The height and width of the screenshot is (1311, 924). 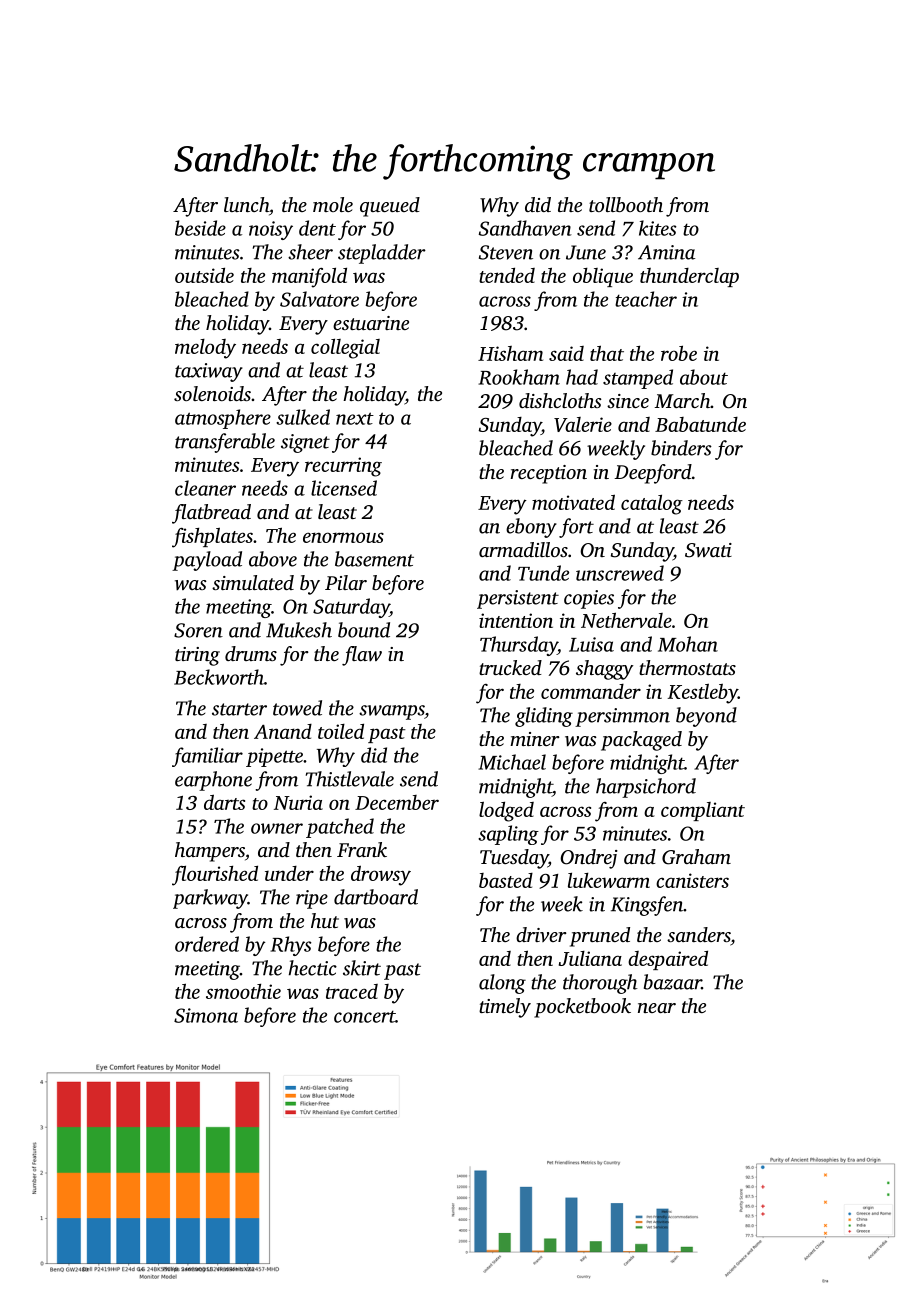 What do you see at coordinates (626, 204) in the screenshot?
I see `tollbooth` at bounding box center [626, 204].
